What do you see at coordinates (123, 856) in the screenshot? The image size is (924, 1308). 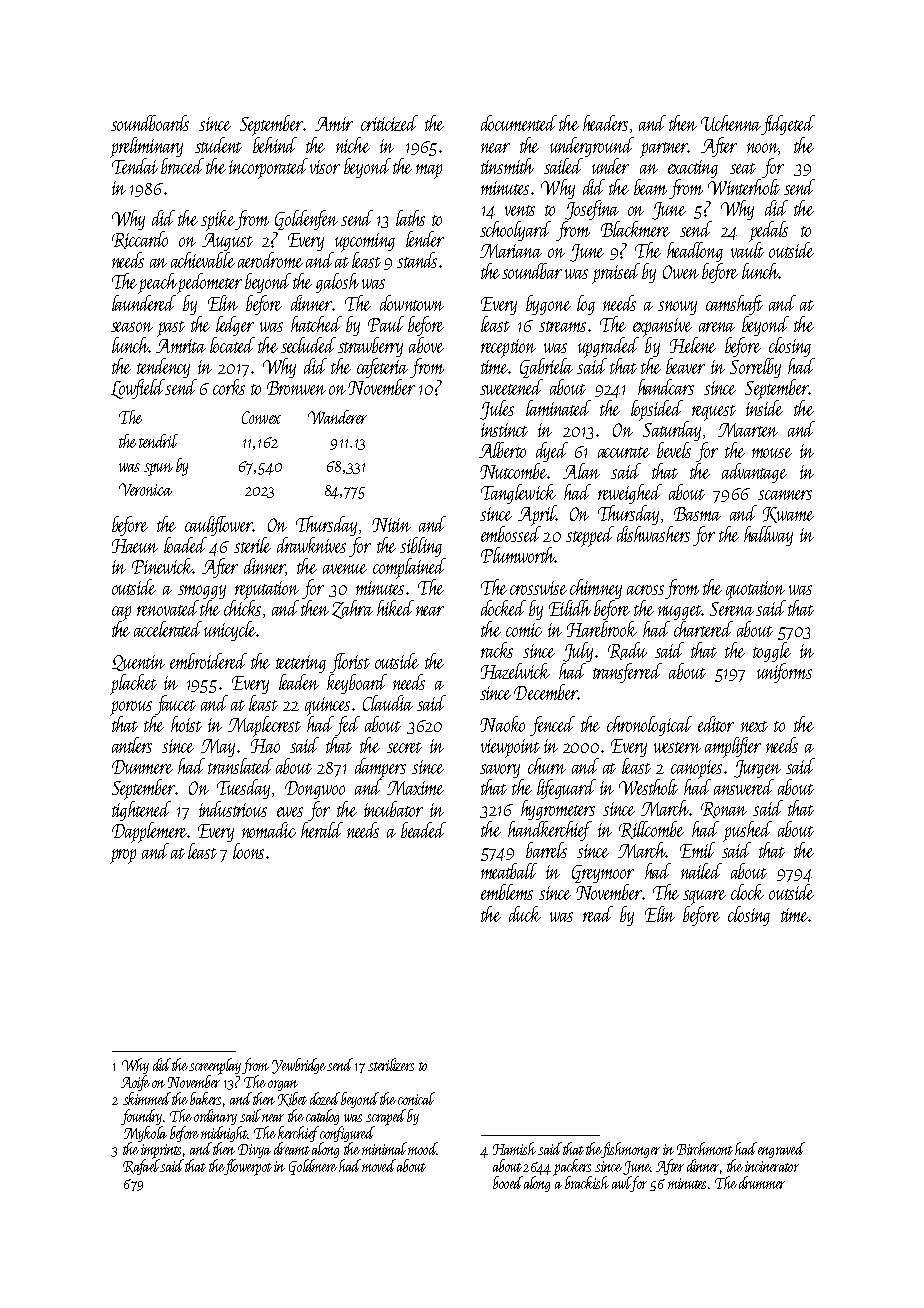 I see `prop` at bounding box center [123, 856].
